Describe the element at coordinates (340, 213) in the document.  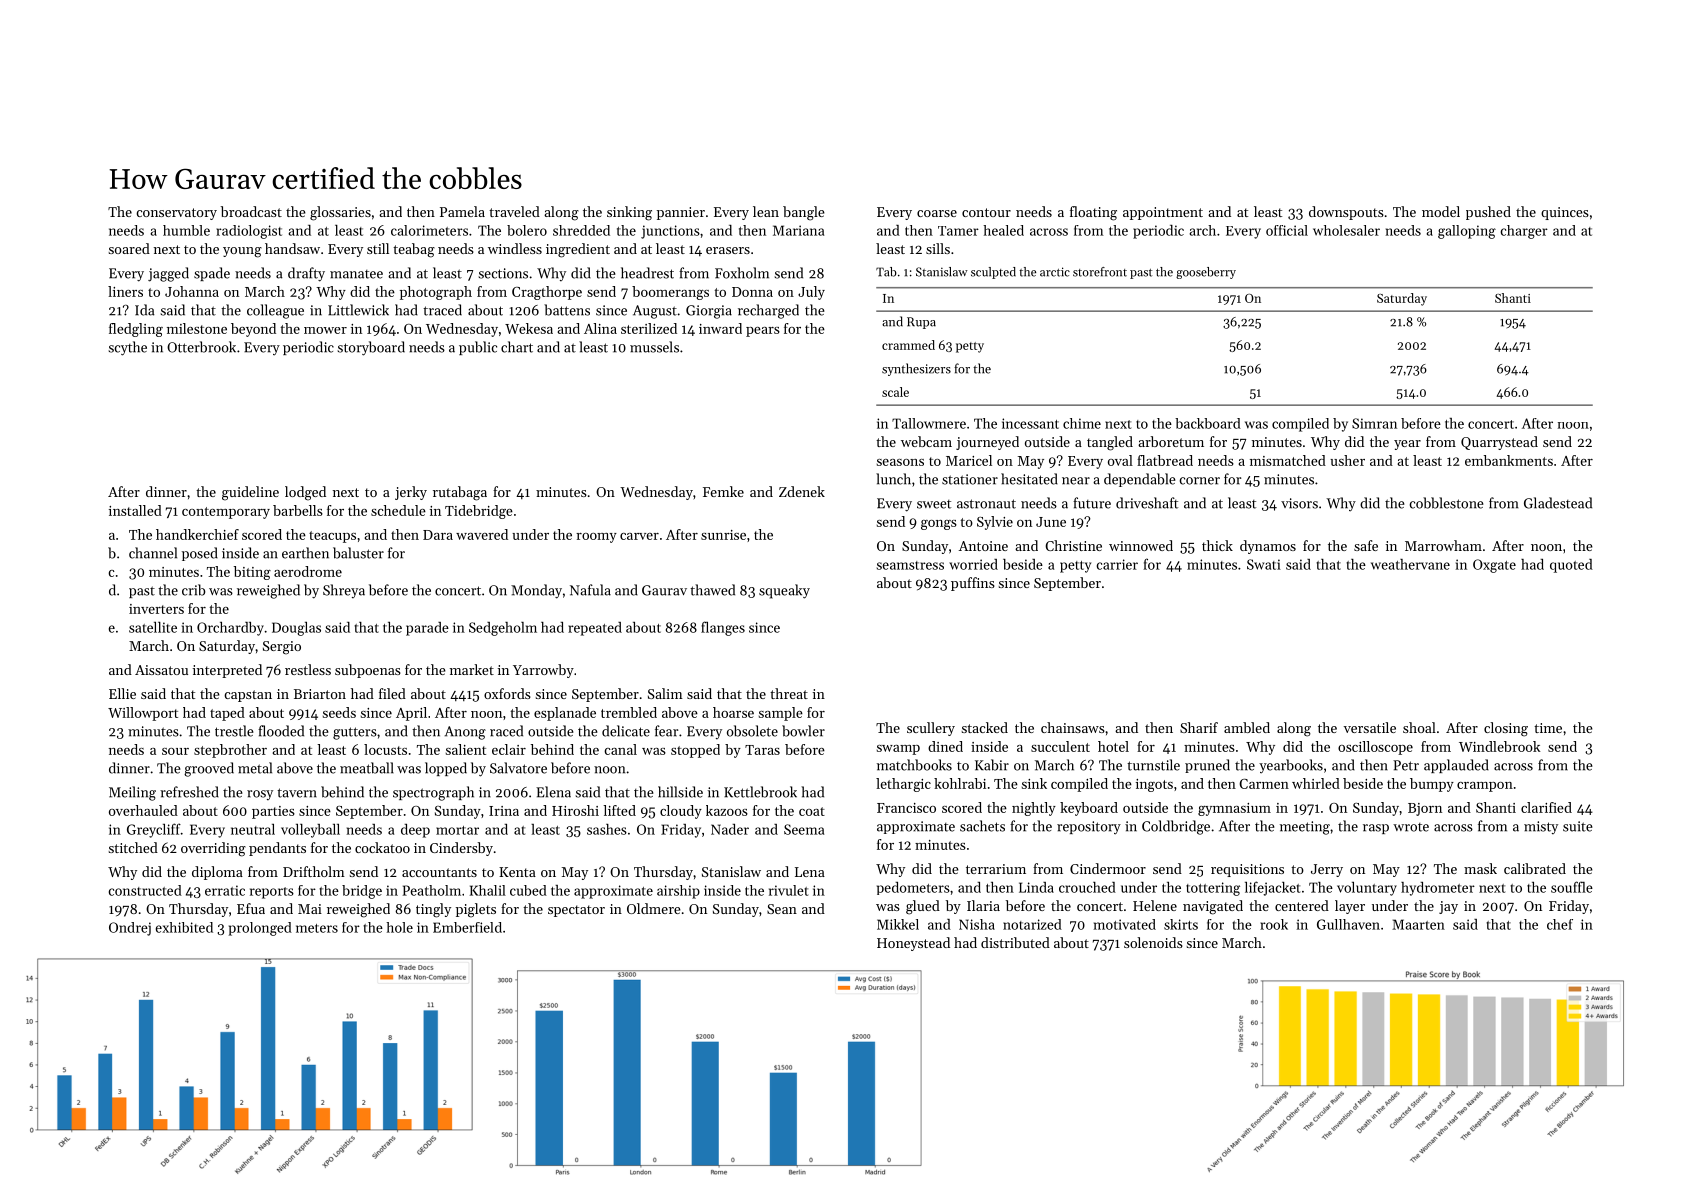
I see `glossaries` at that location.
